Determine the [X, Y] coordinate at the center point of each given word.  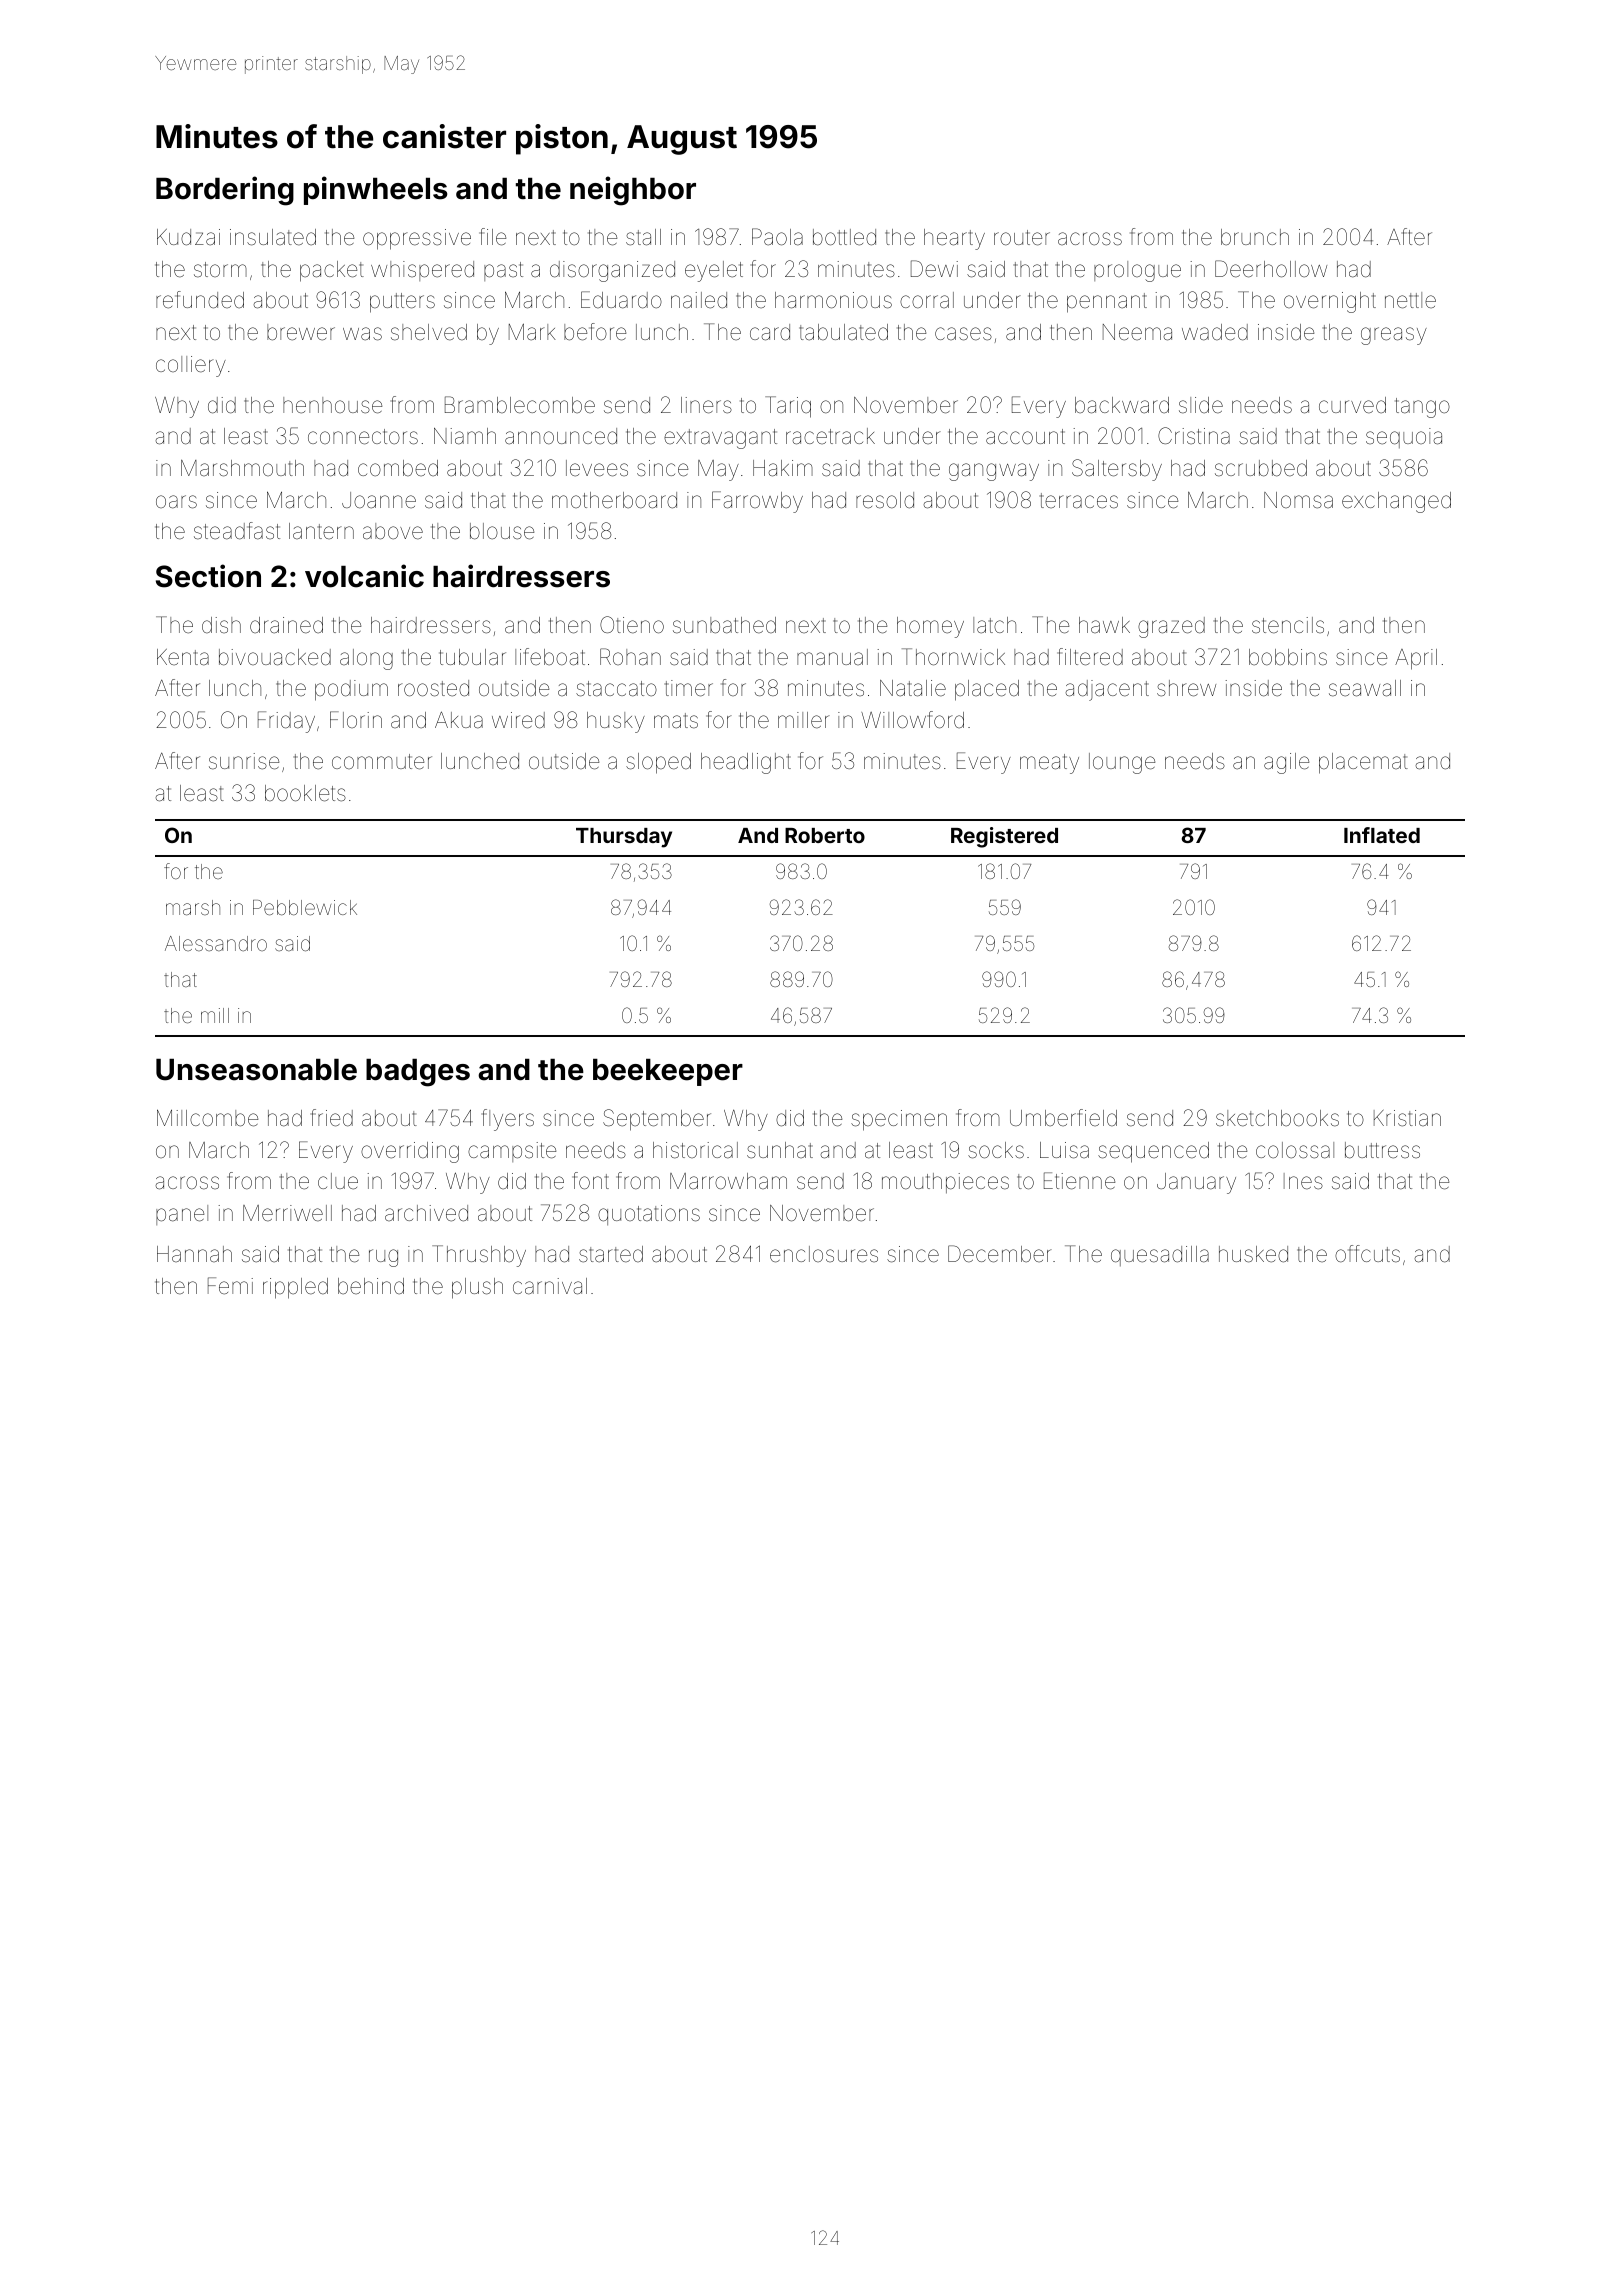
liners [706, 405]
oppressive [417, 239]
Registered [1004, 837]
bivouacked [275, 657]
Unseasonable [256, 1070]
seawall [1365, 688]
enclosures [824, 1254]
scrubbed [1261, 468]
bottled [844, 237]
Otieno [632, 624]
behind [371, 1286]
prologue [1137, 271]
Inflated [1382, 835]
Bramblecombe [520, 405]
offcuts [1367, 1254]
